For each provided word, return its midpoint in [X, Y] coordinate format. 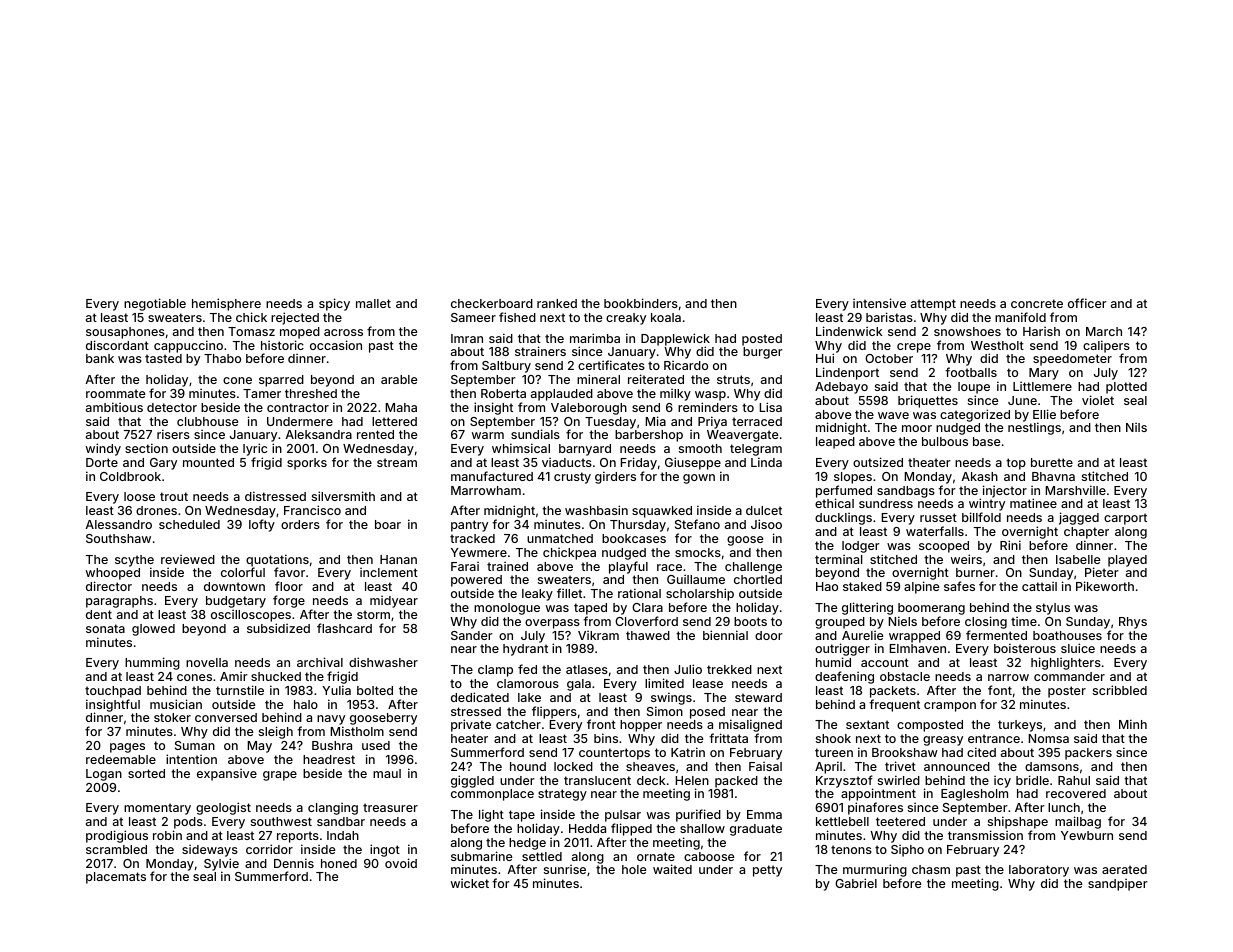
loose [139, 496]
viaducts [567, 462]
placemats [116, 878]
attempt [933, 305]
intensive [879, 303]
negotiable [155, 304]
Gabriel [856, 883]
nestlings [1034, 429]
